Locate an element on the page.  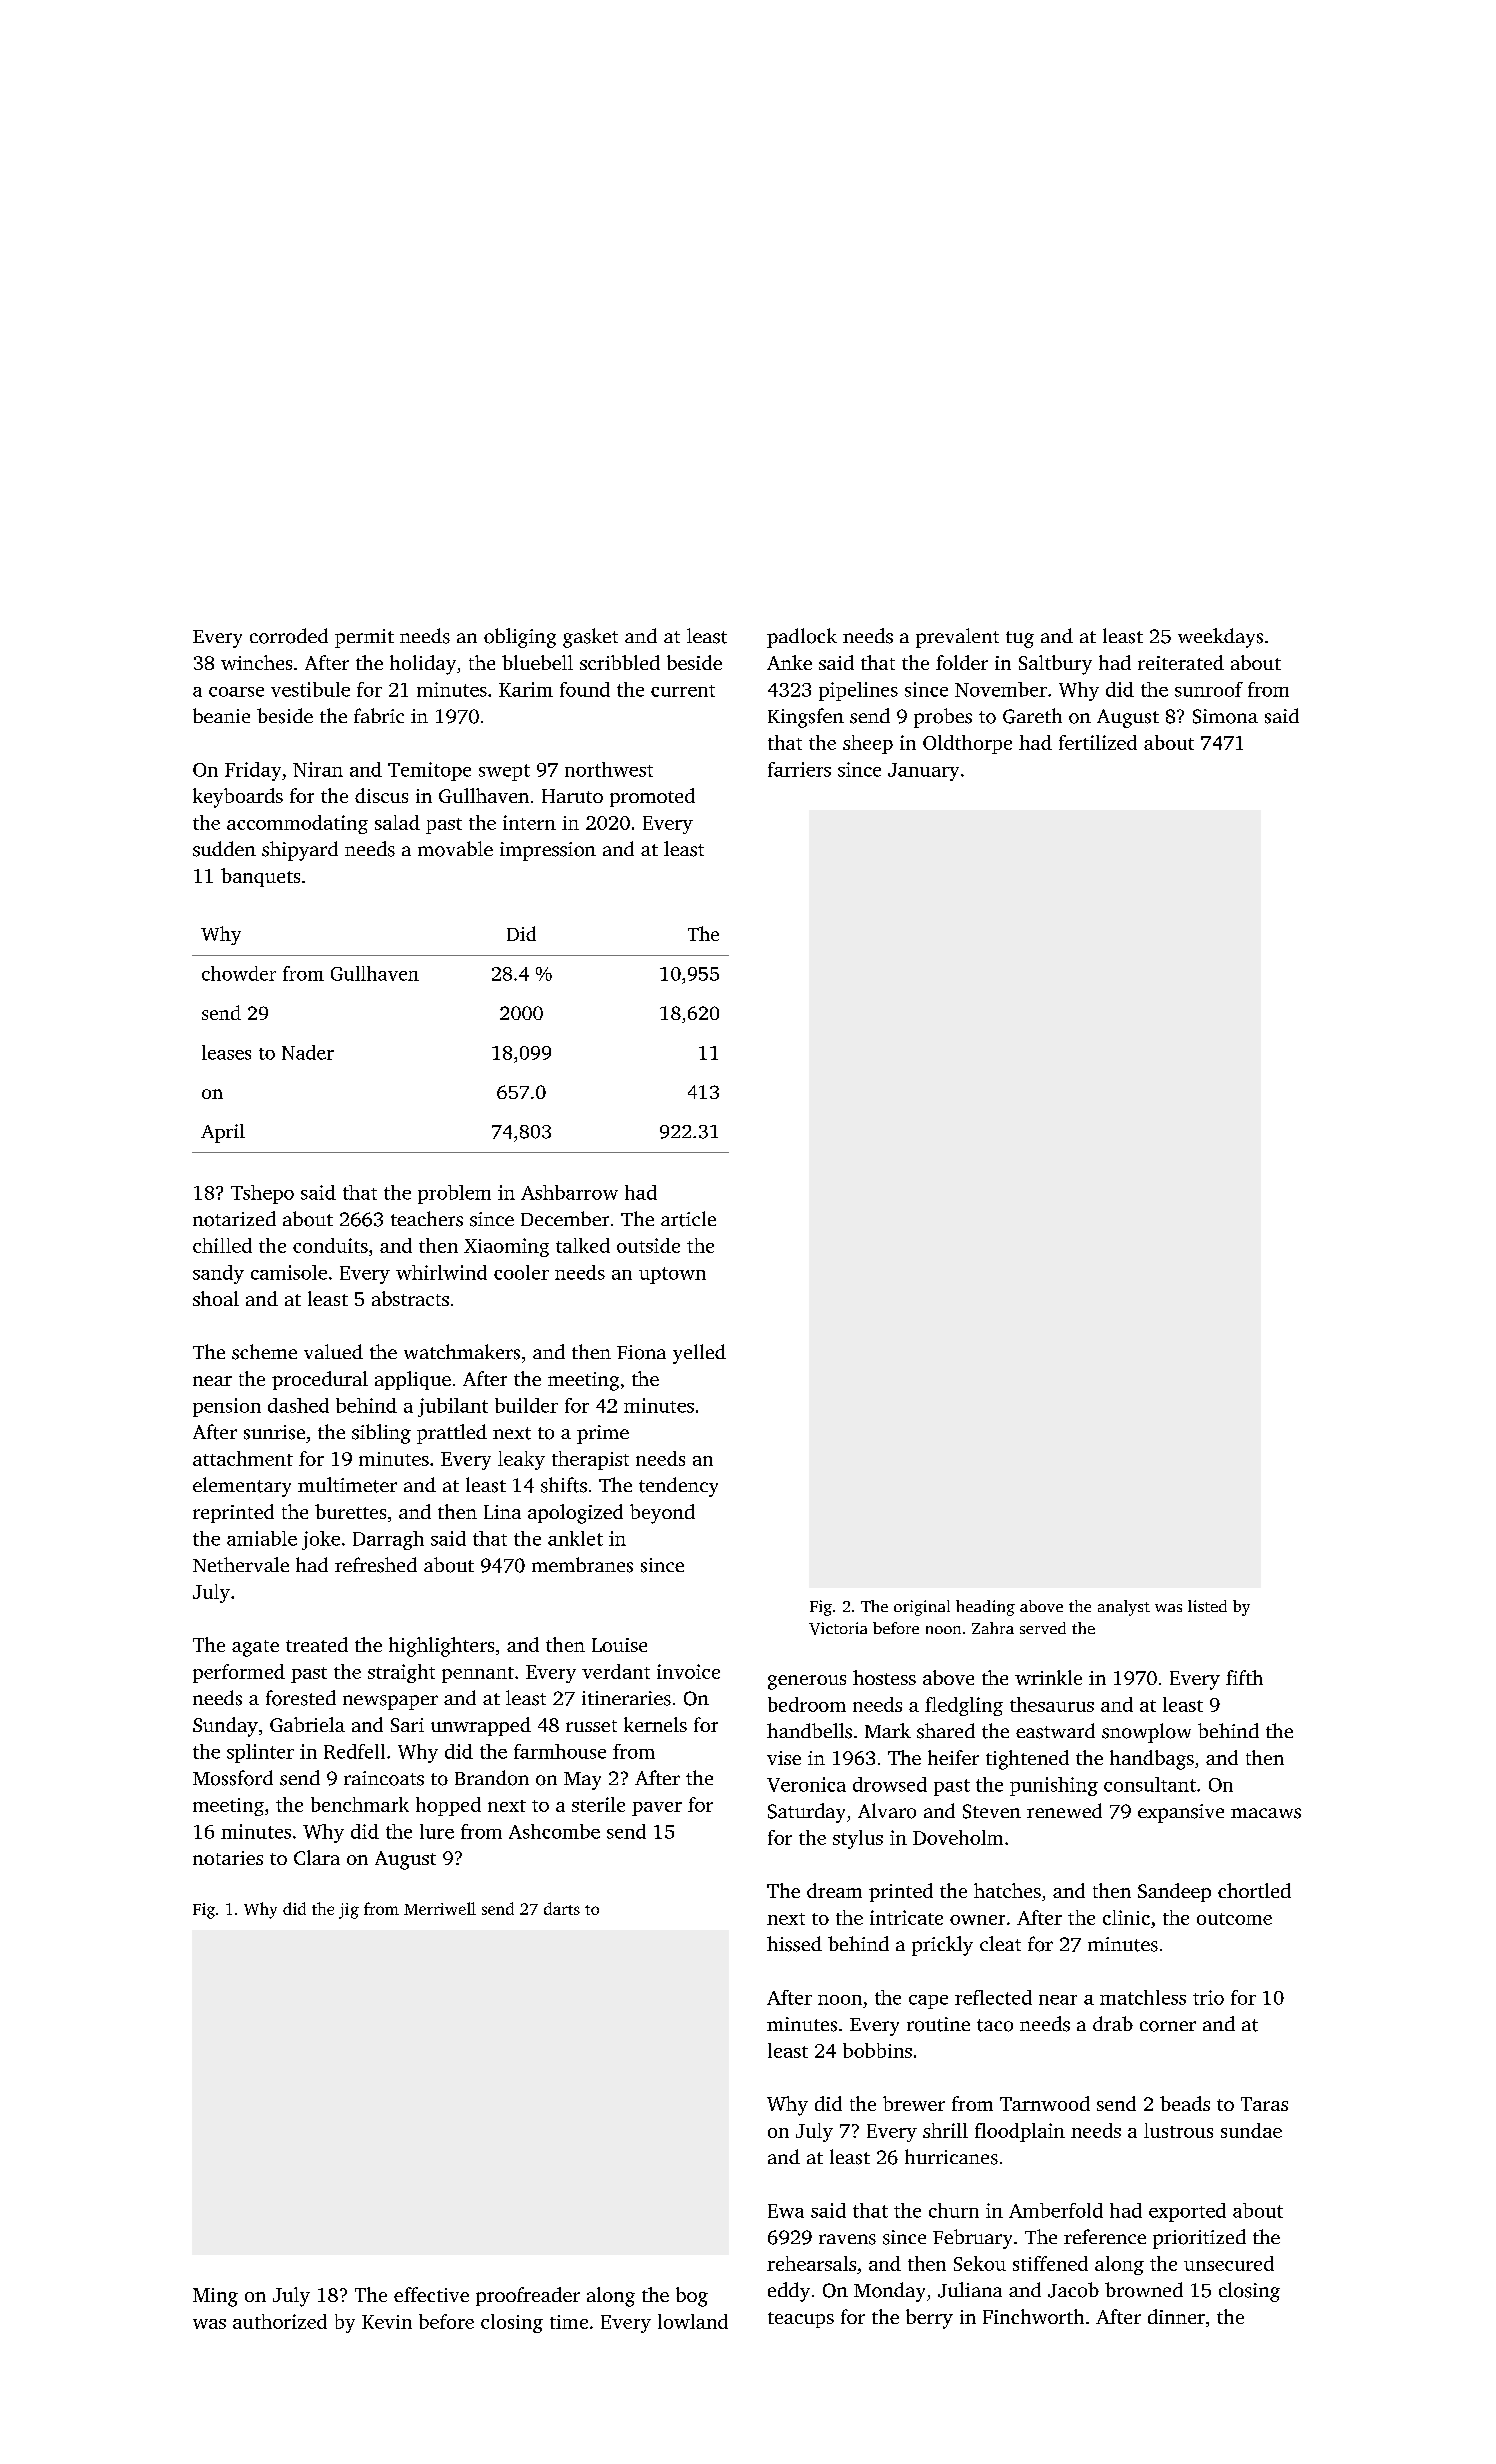
prevalent is located at coordinates (957, 638).
